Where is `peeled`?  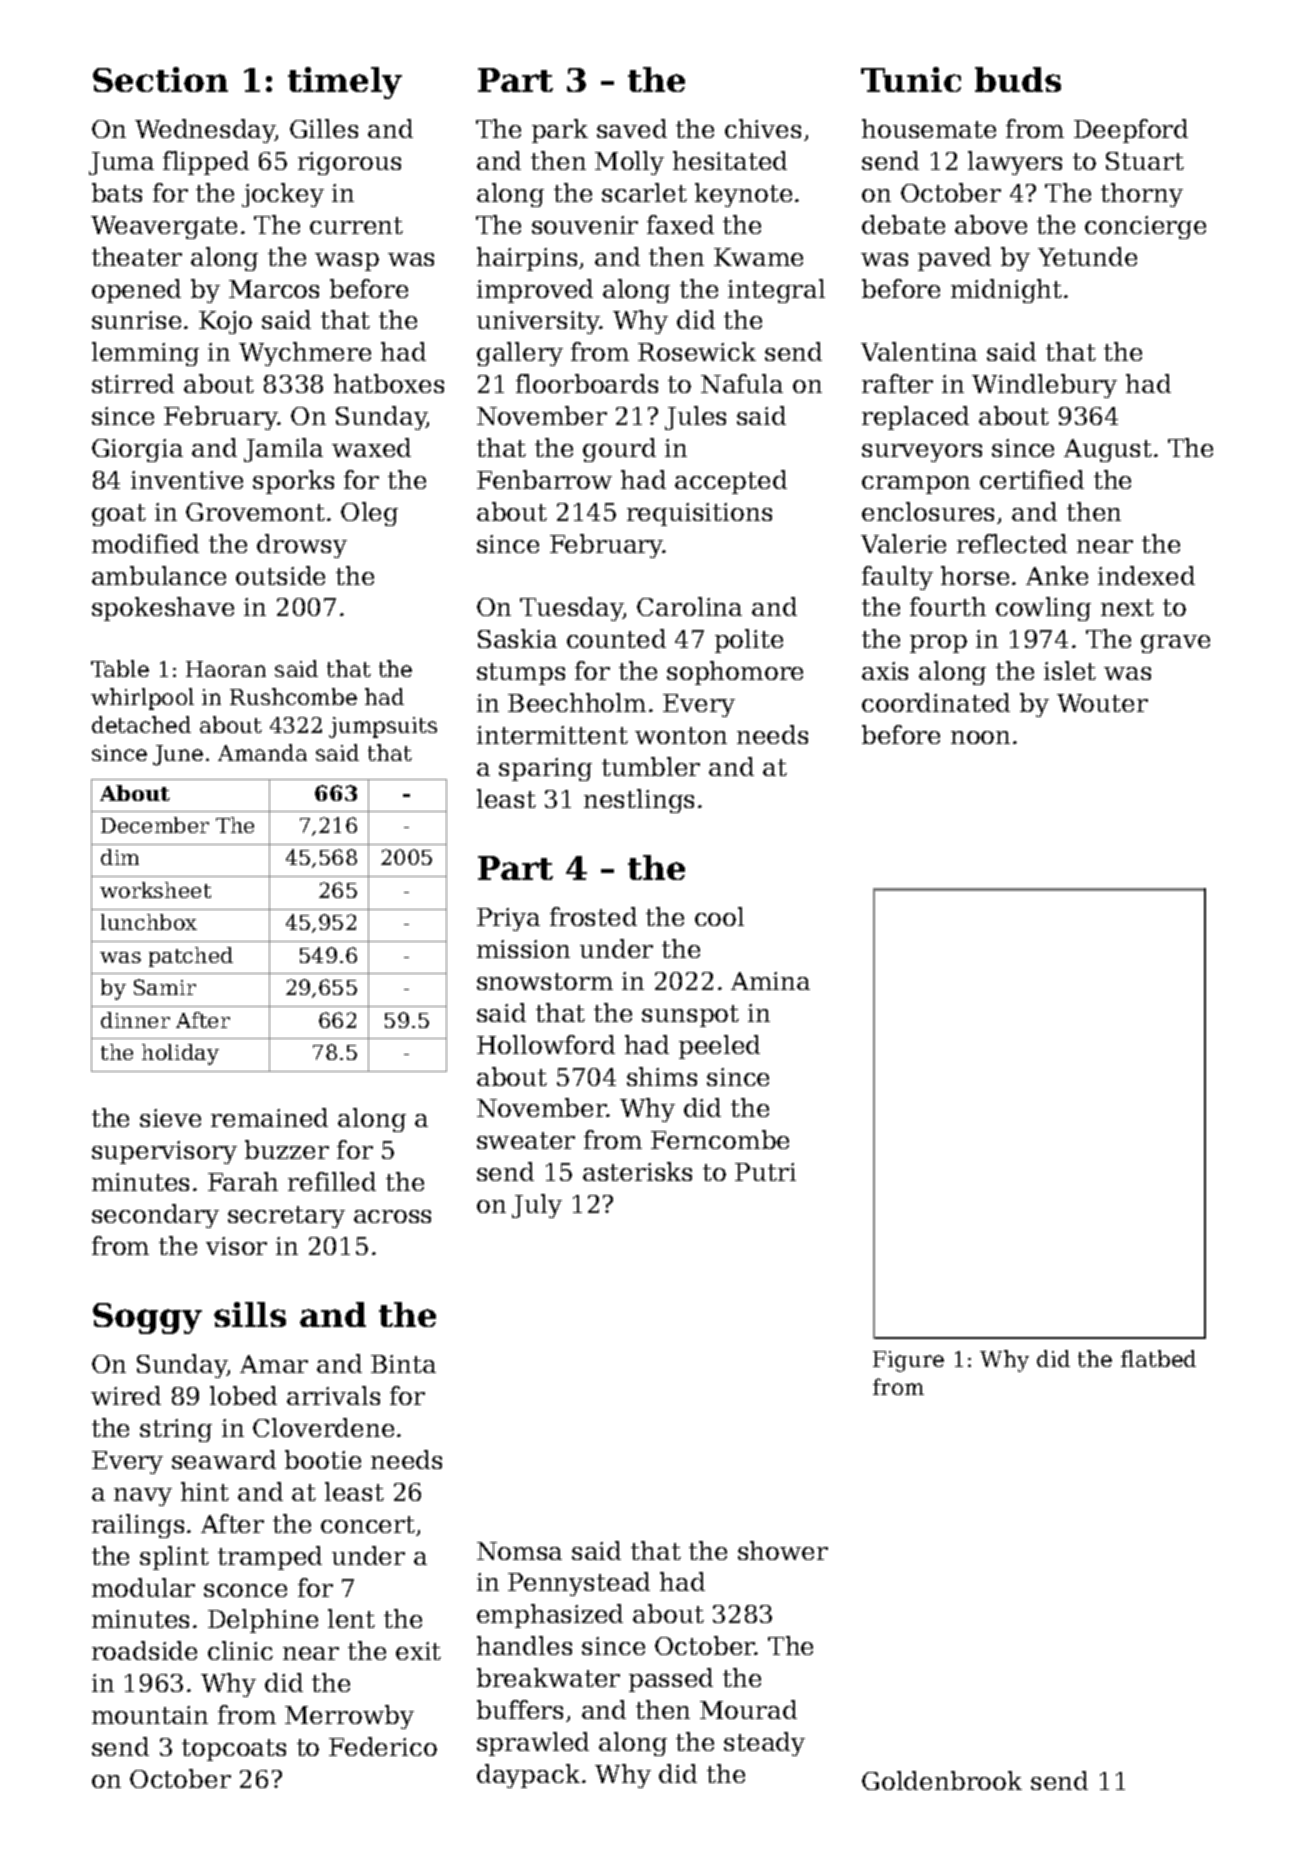 peeled is located at coordinates (719, 1047).
